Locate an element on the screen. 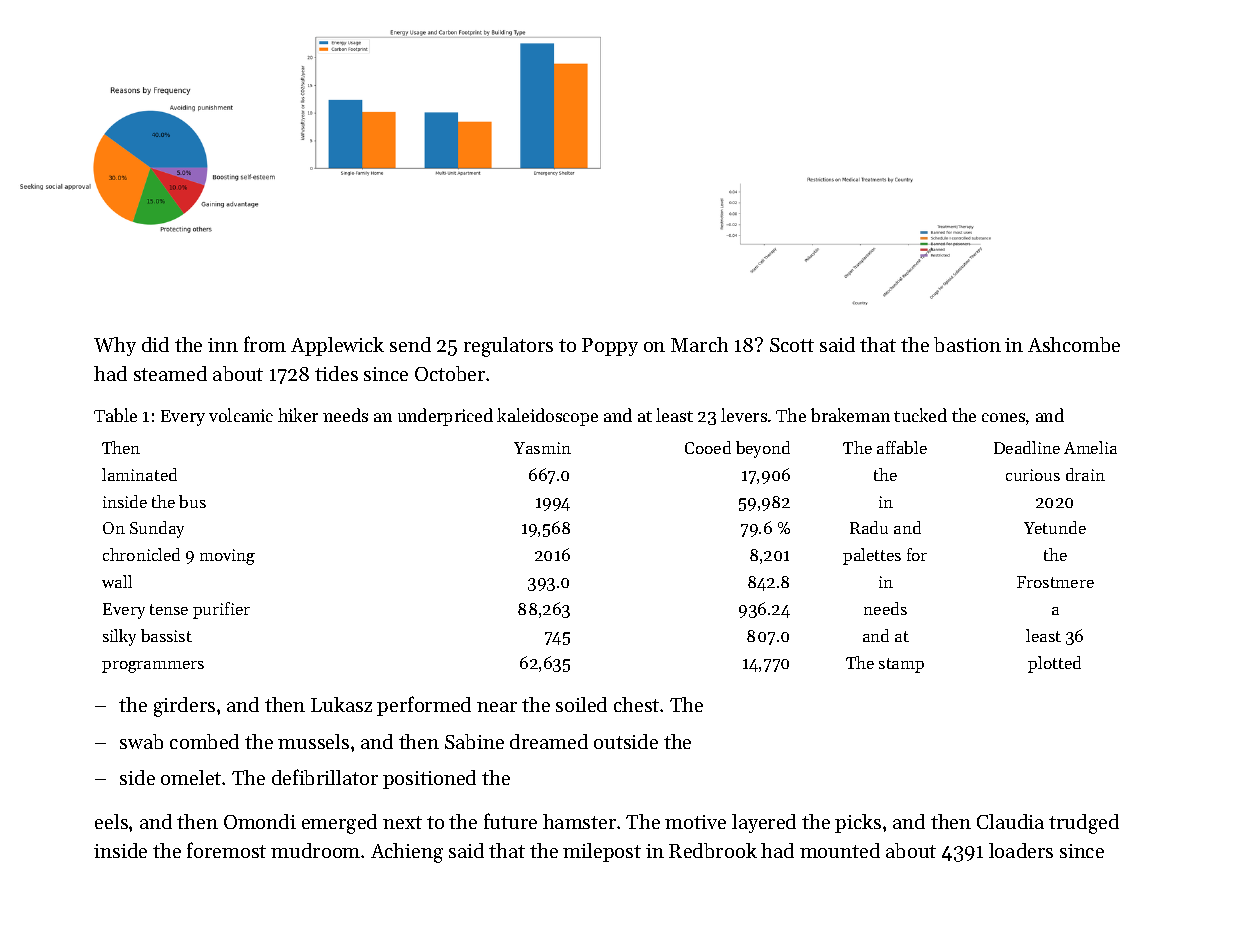  moving is located at coordinates (227, 557).
